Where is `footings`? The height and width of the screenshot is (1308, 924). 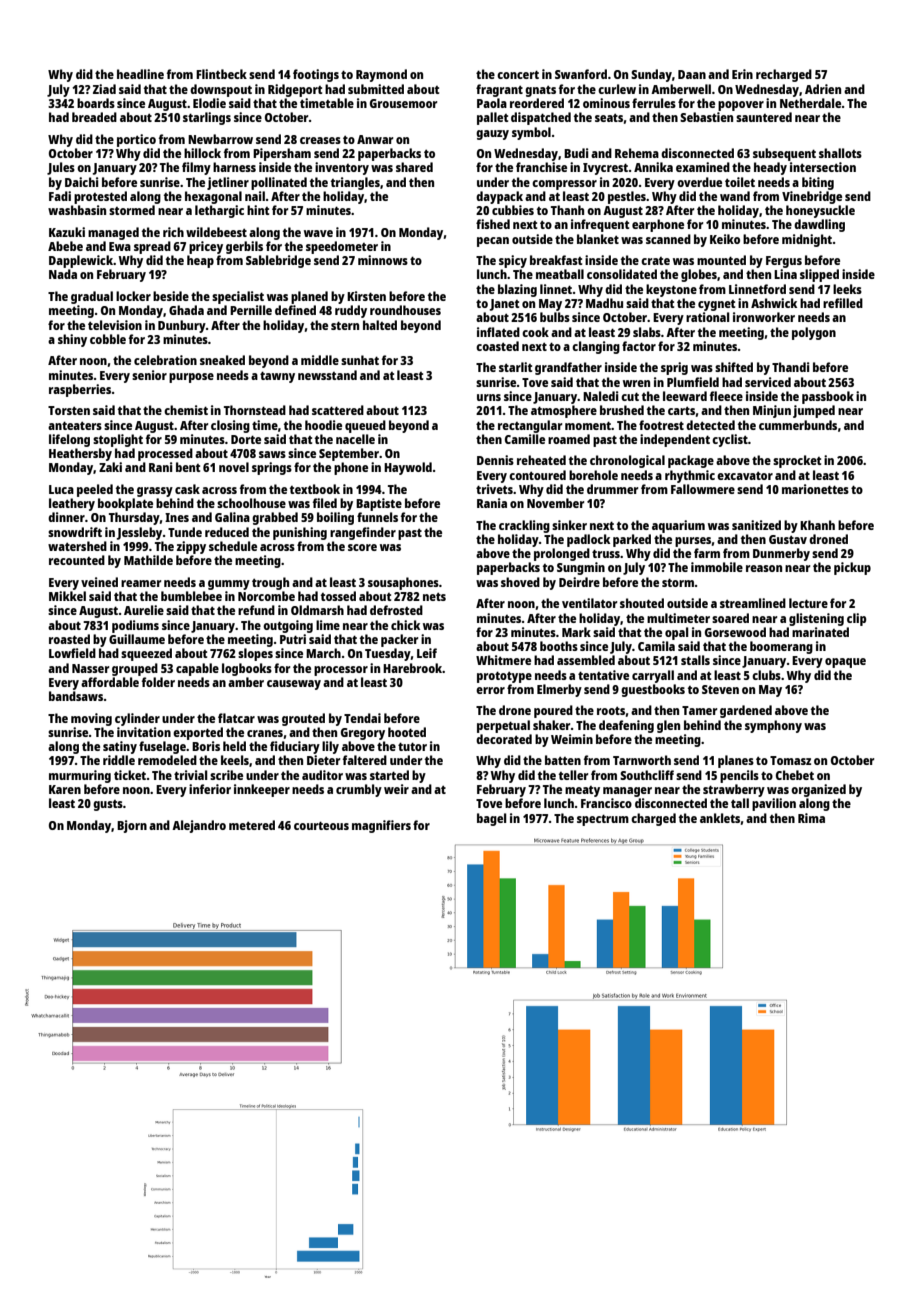 footings is located at coordinates (316, 75).
